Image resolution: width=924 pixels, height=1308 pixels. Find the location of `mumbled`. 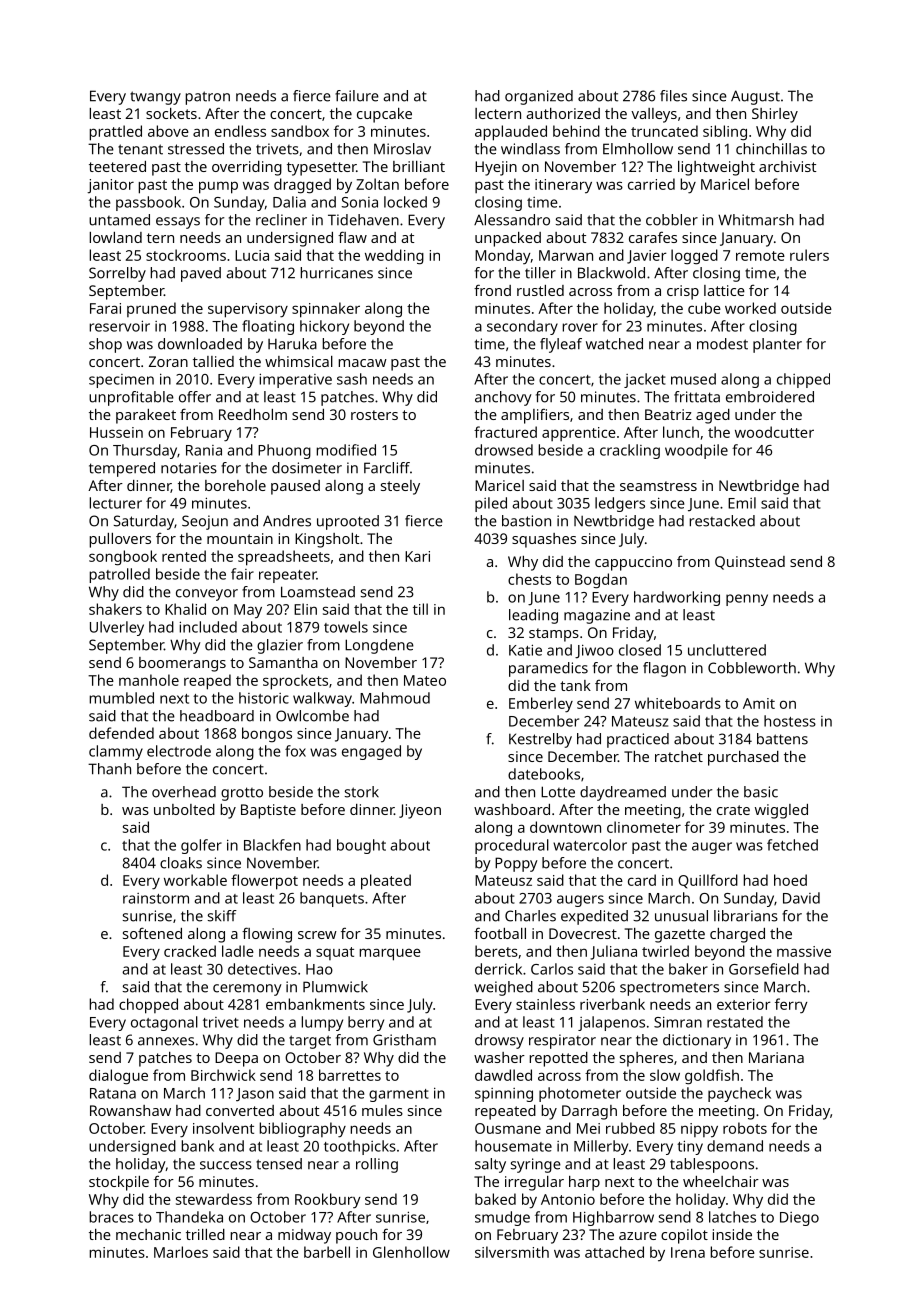

mumbled is located at coordinates (121, 698).
